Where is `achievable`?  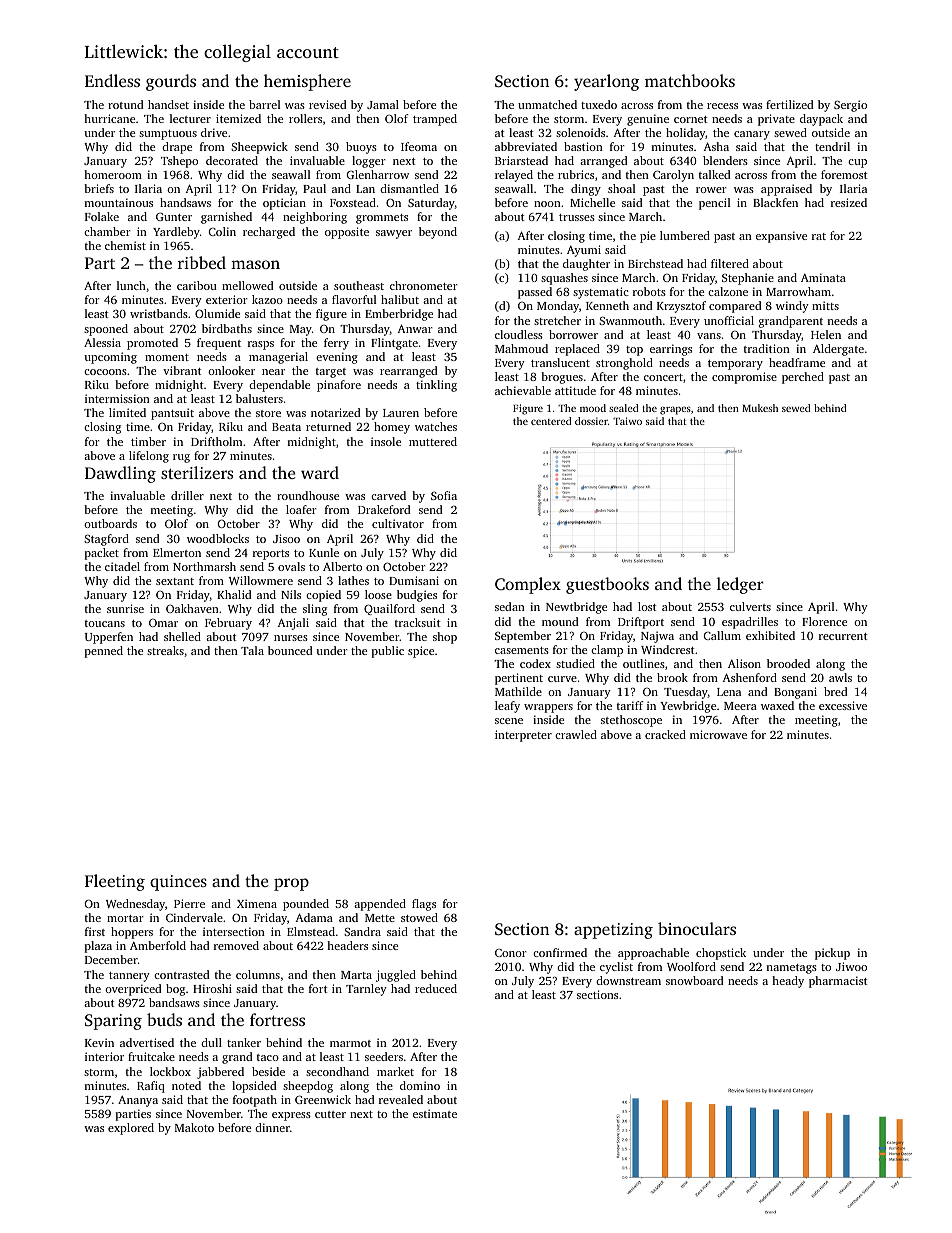
achievable is located at coordinates (523, 390).
